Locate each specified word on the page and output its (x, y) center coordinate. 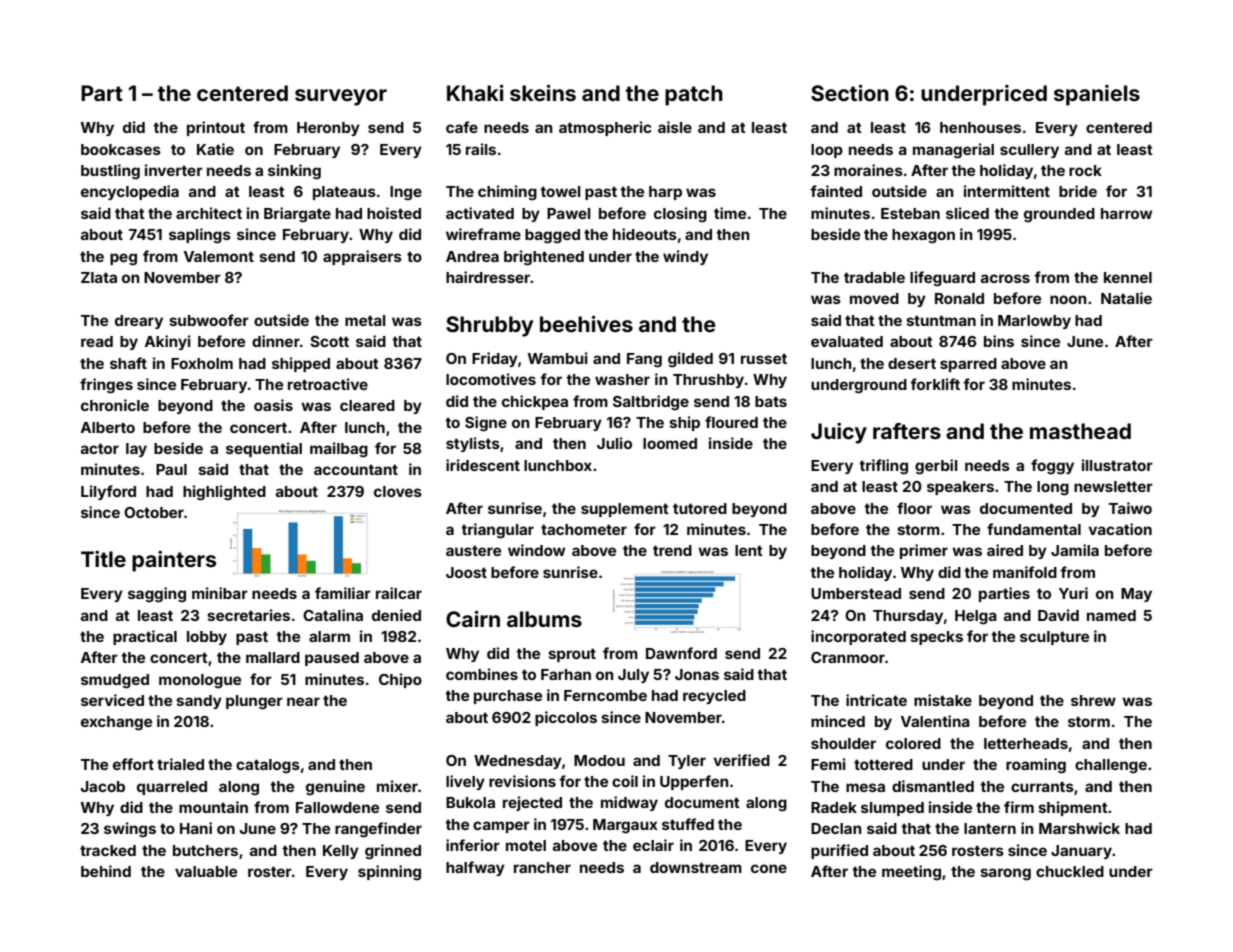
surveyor (341, 97)
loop (827, 151)
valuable (206, 871)
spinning (389, 873)
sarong (1005, 874)
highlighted (224, 493)
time (730, 213)
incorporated (858, 637)
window (536, 550)
